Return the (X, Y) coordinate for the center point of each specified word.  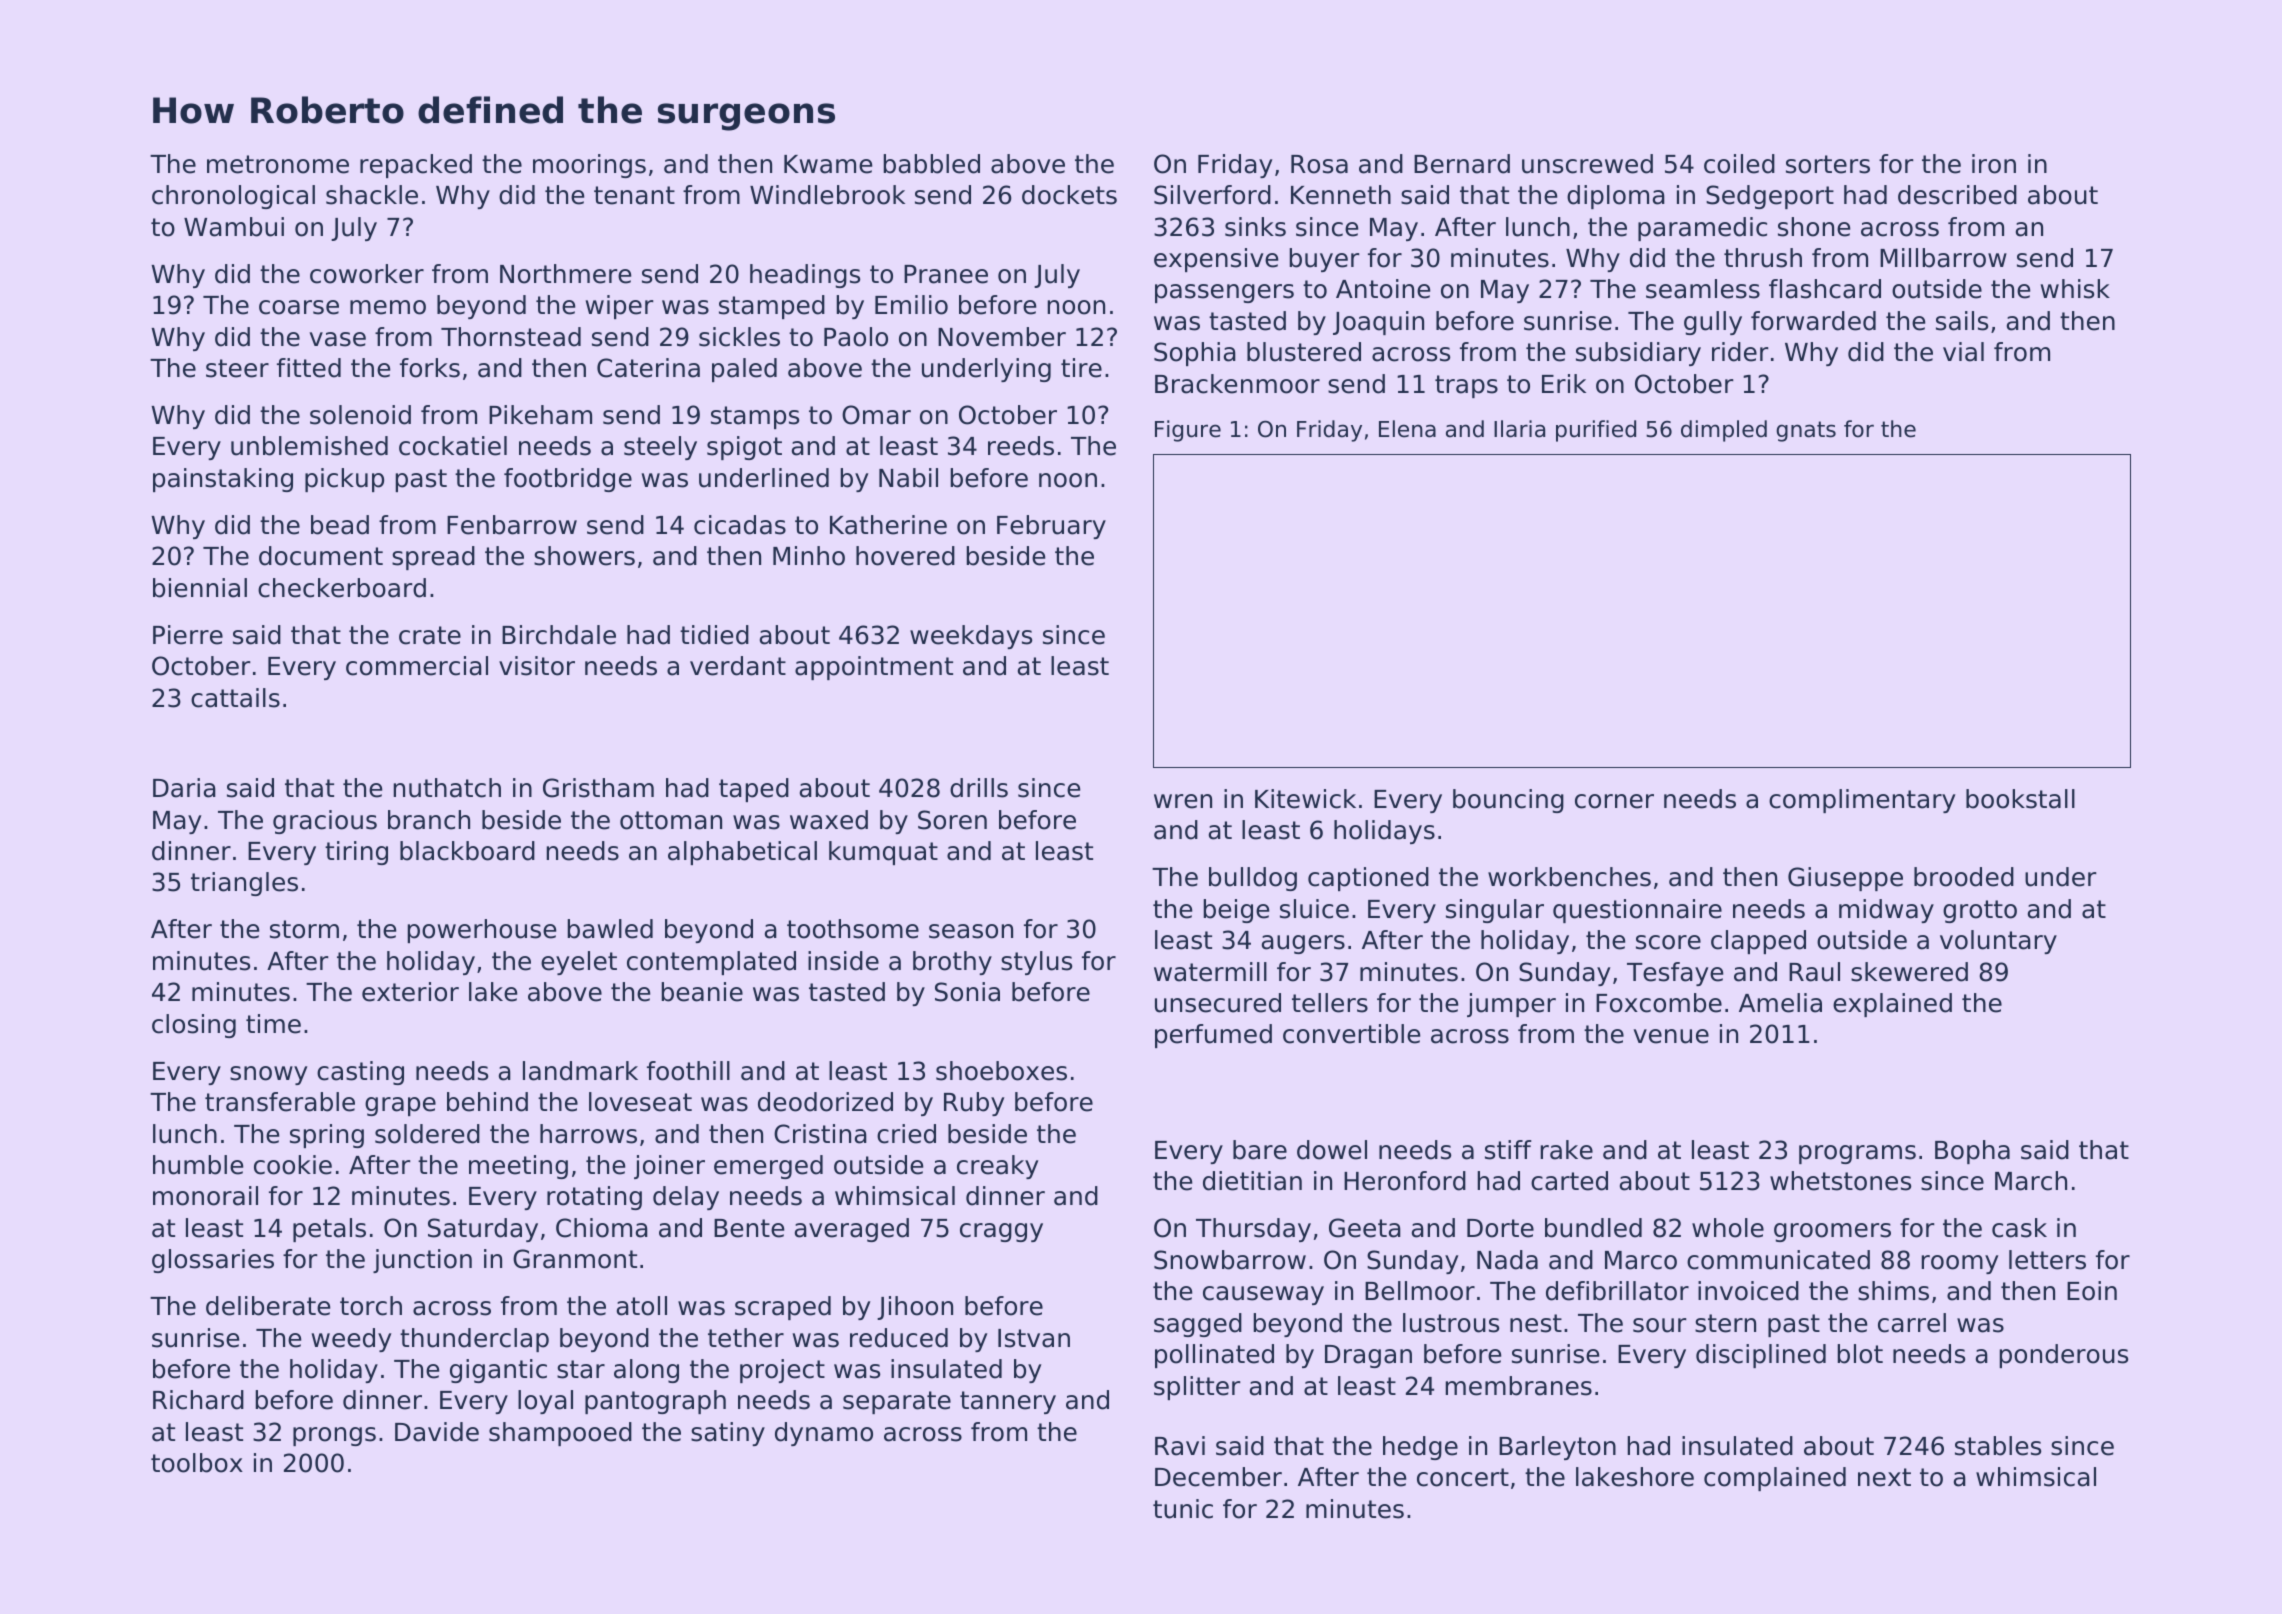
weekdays (971, 637)
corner (1614, 801)
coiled (1739, 164)
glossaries (213, 1261)
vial (1963, 352)
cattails (235, 698)
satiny (728, 1434)
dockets (1069, 195)
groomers (1832, 1232)
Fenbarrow (512, 525)
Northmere (565, 274)
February (1051, 527)
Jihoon (915, 1308)
